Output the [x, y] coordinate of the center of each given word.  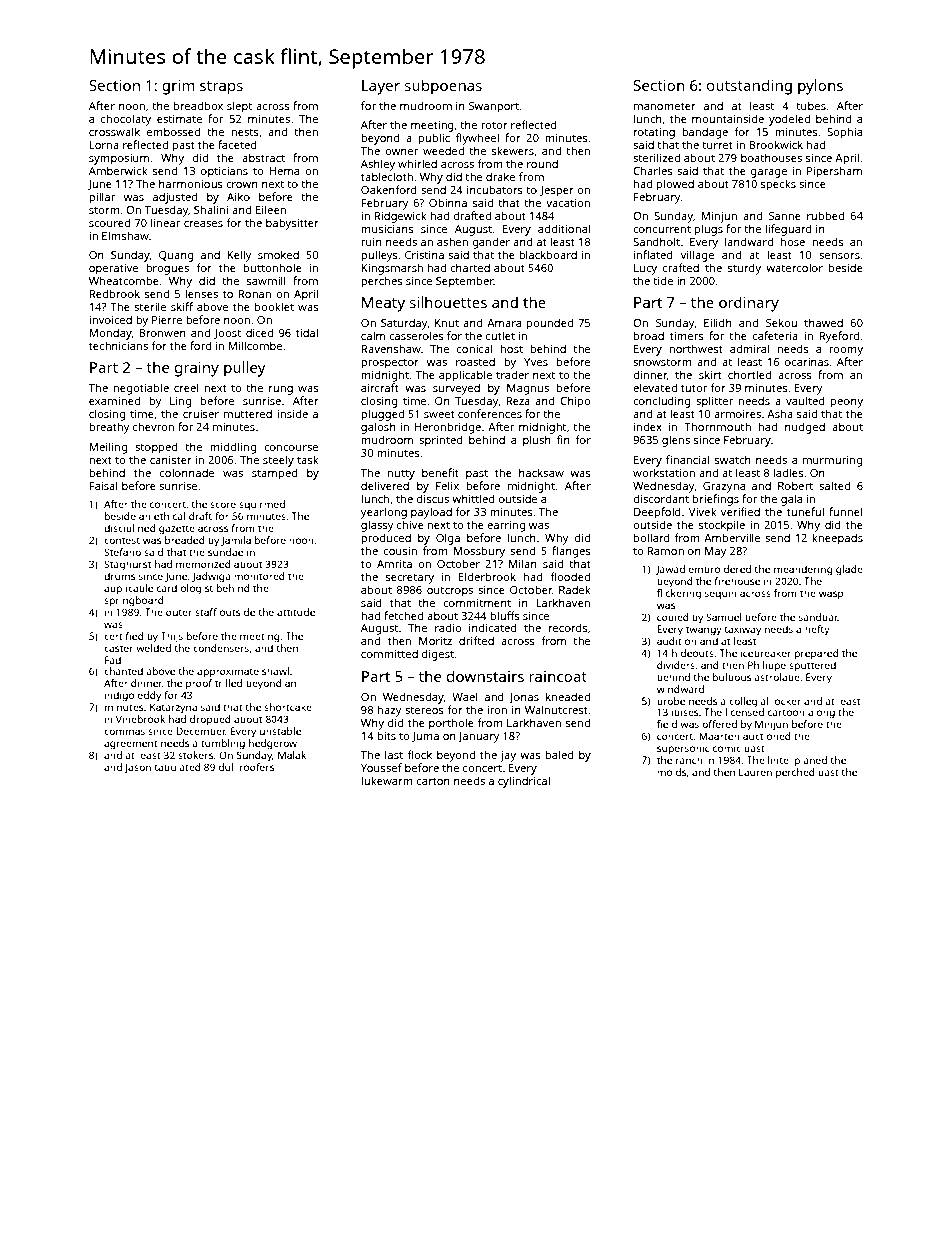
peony [847, 403]
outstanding [749, 87]
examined [114, 400]
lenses [202, 293]
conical [474, 348]
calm [373, 335]
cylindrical [524, 782]
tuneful [805, 511]
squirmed [262, 505]
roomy [846, 351]
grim [178, 87]
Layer [381, 87]
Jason [137, 768]
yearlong [384, 513]
